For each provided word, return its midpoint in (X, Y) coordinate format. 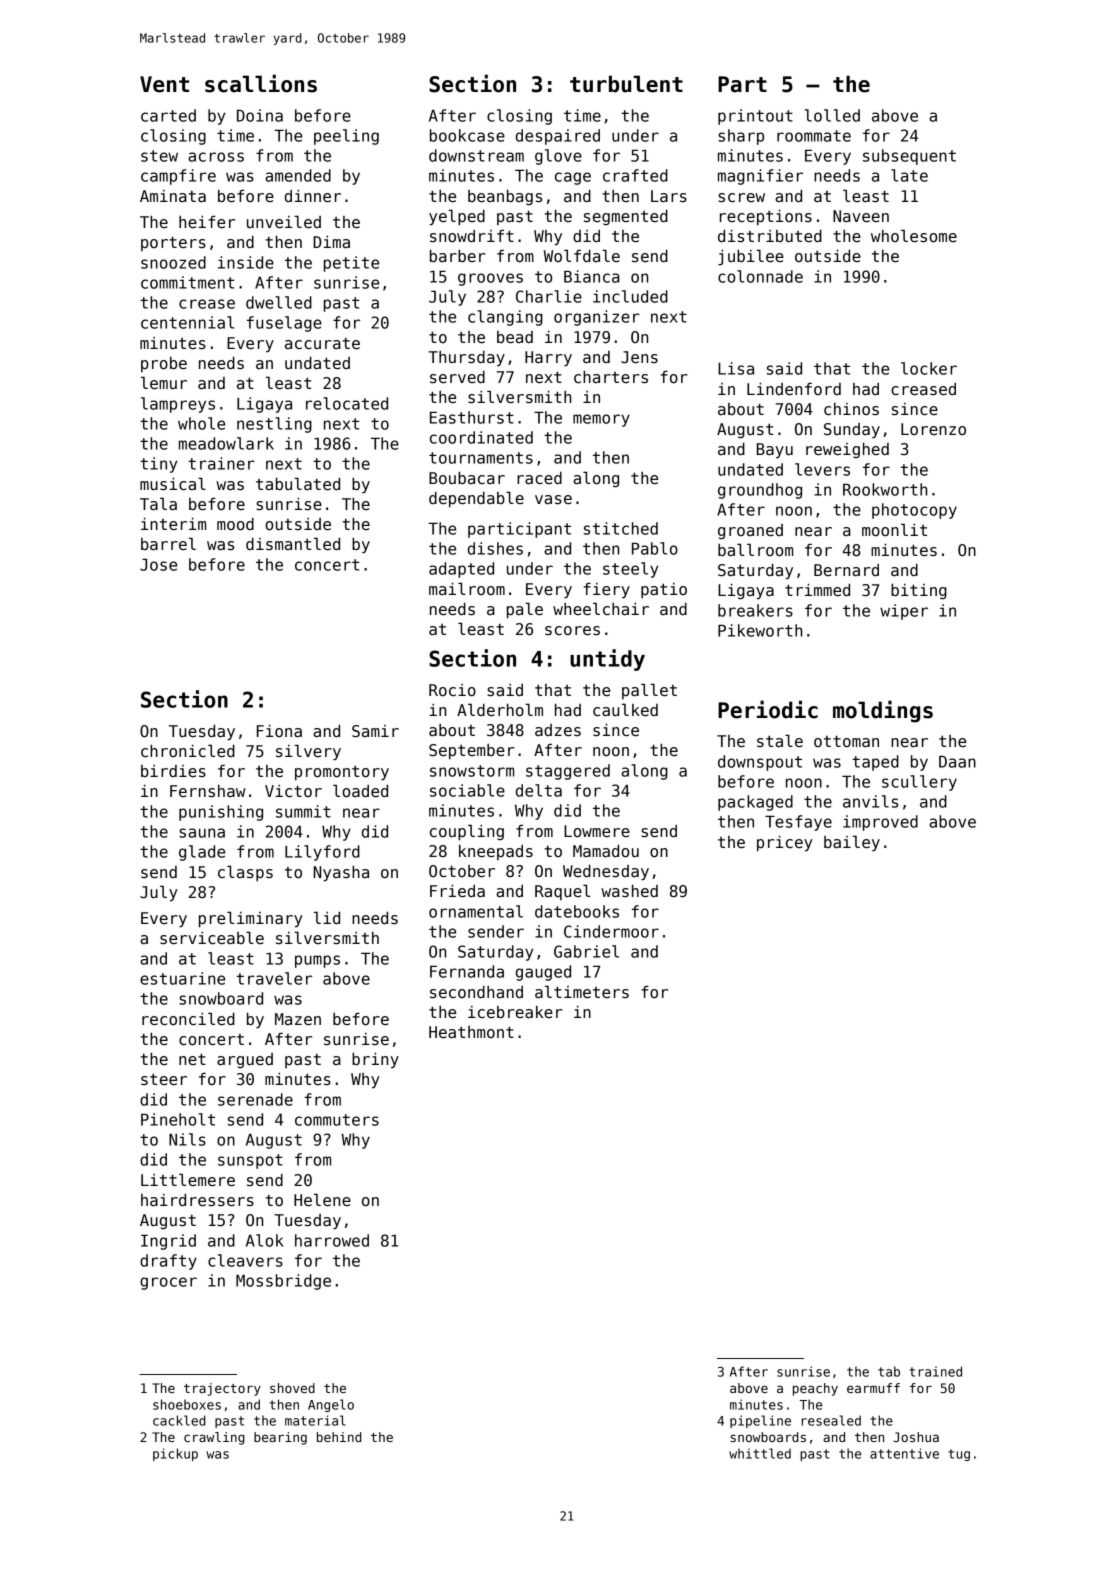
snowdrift (472, 236)
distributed (770, 236)
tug (959, 1455)
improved (880, 823)
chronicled (188, 751)
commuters (337, 1120)
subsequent (909, 157)
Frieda (457, 891)
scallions (261, 83)
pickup (175, 1454)
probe (164, 364)
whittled (760, 1453)
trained (935, 1371)
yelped (457, 217)
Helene (322, 1200)
